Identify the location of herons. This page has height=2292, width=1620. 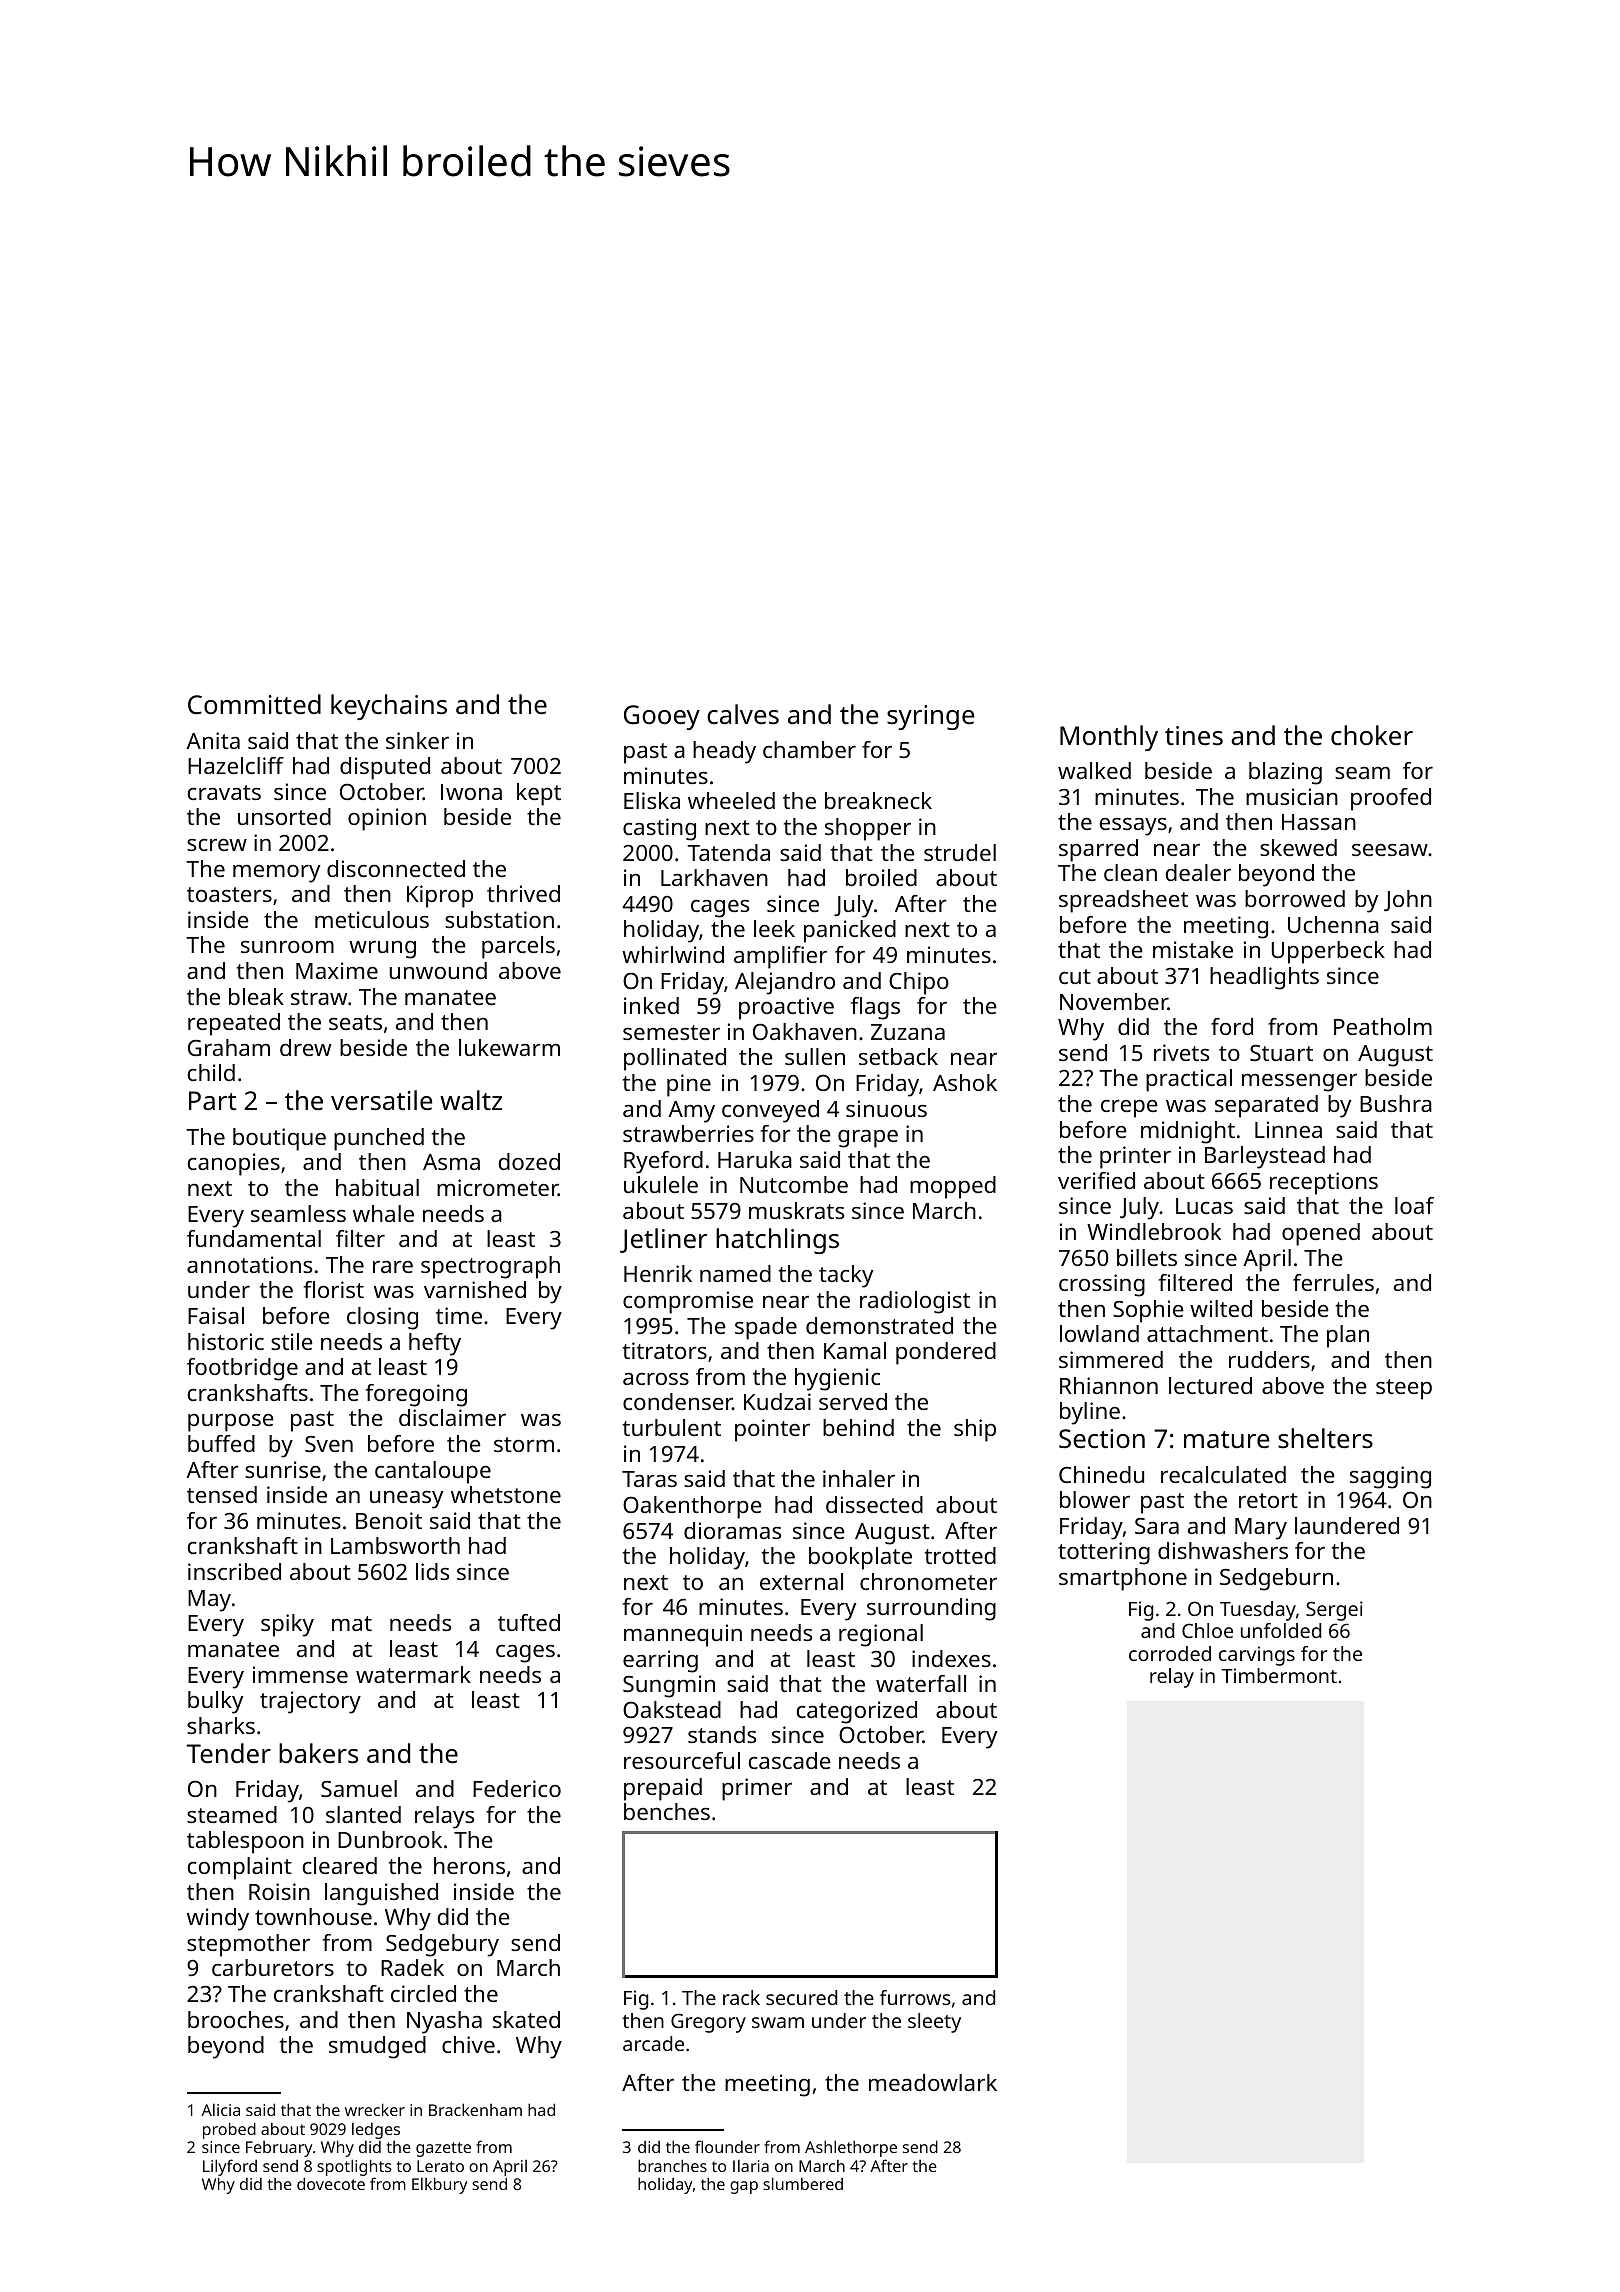
(469, 1865).
